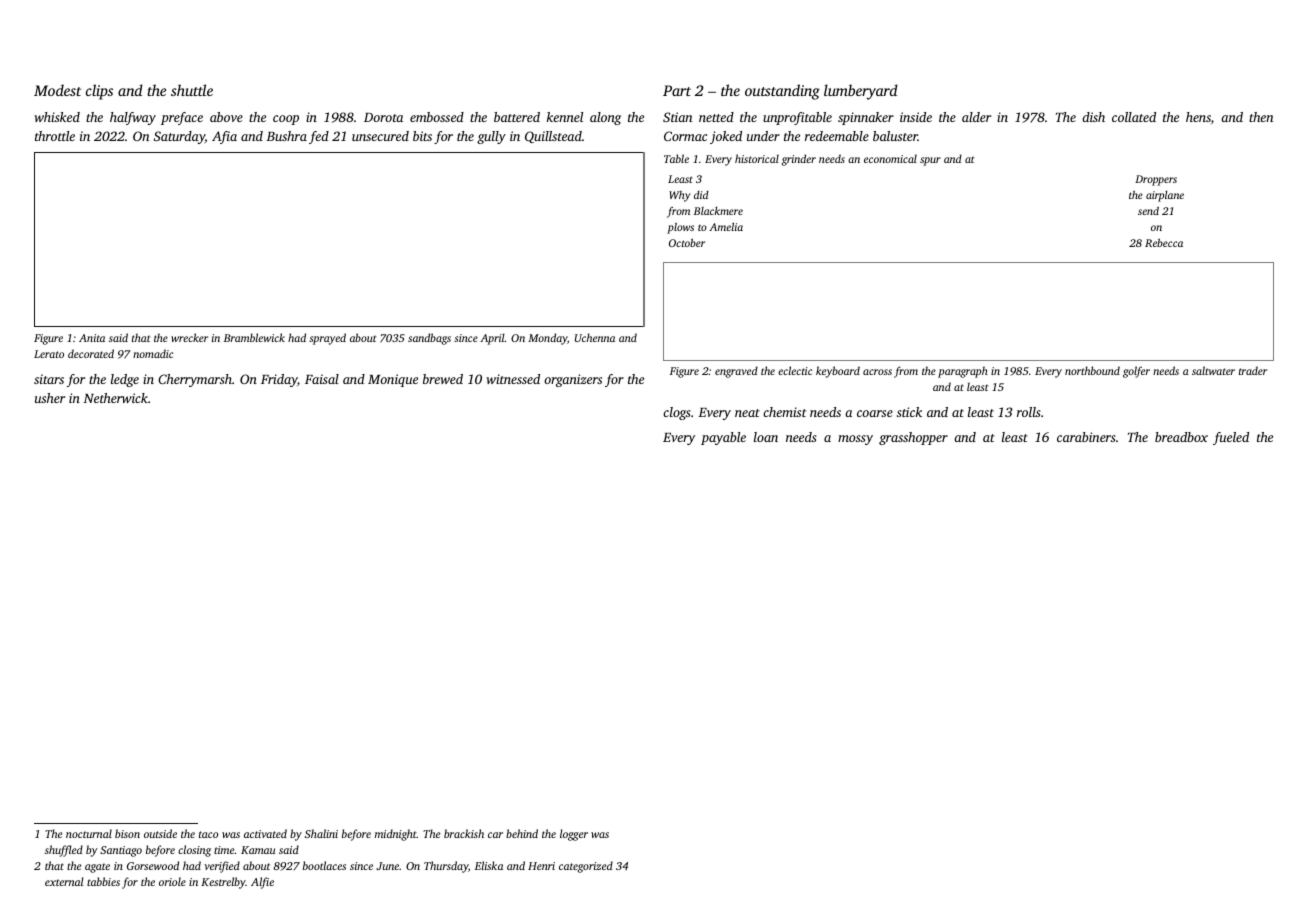  What do you see at coordinates (1148, 210) in the screenshot?
I see `send` at bounding box center [1148, 210].
